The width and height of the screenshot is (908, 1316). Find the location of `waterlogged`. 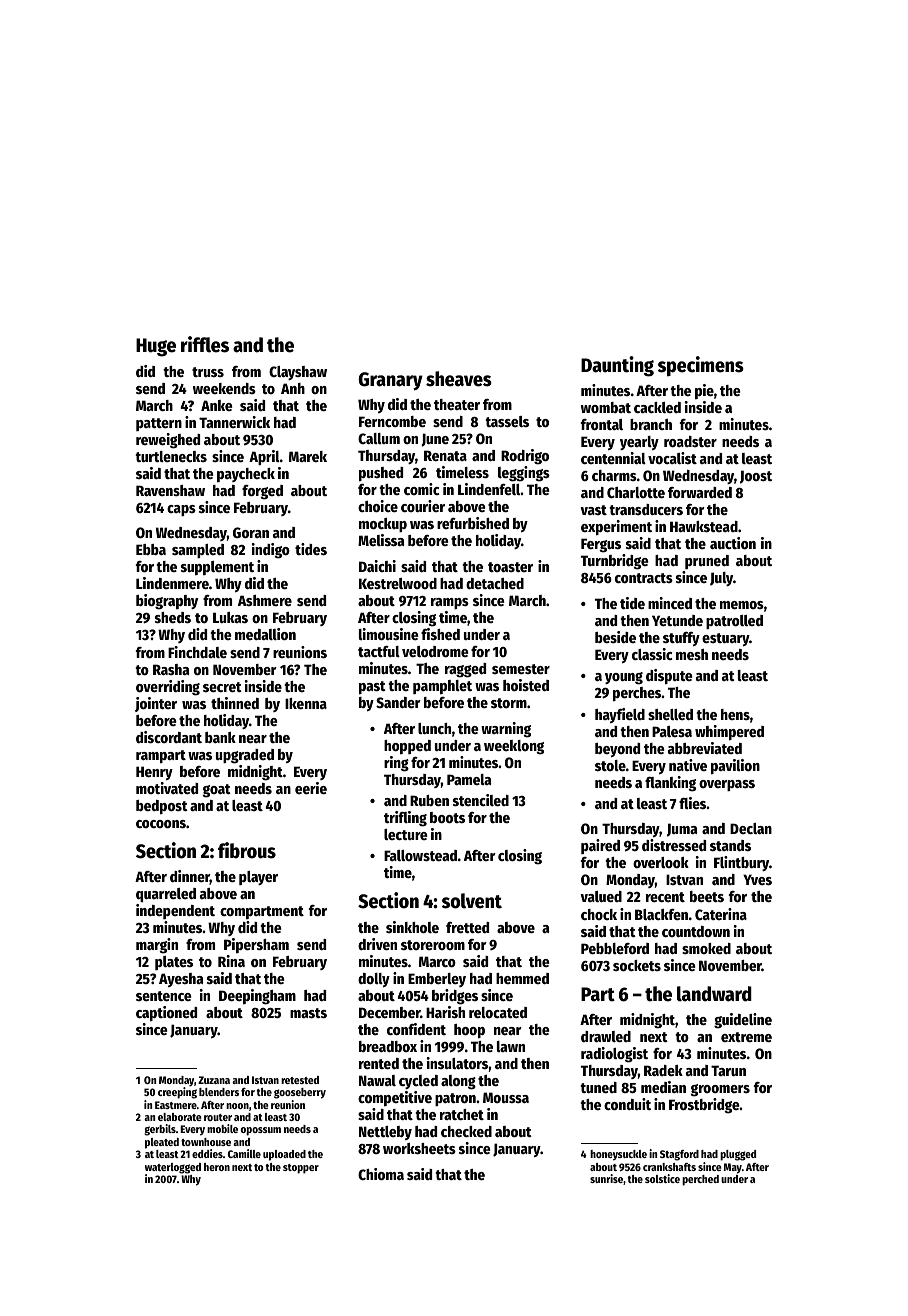

waterlogged is located at coordinates (173, 1168).
